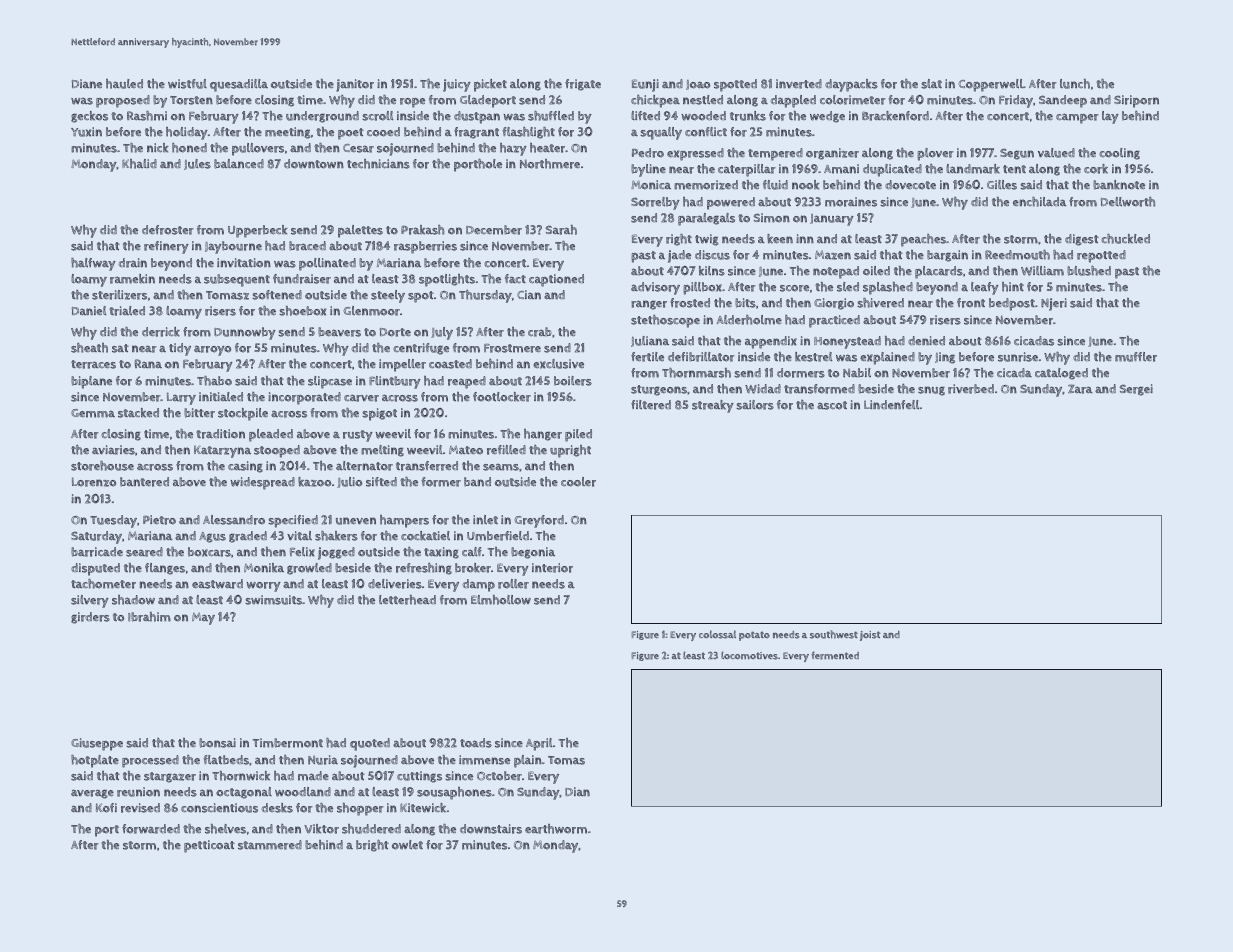 The height and width of the image is (952, 1233). Describe the element at coordinates (931, 84) in the image. I see `slat` at that location.
